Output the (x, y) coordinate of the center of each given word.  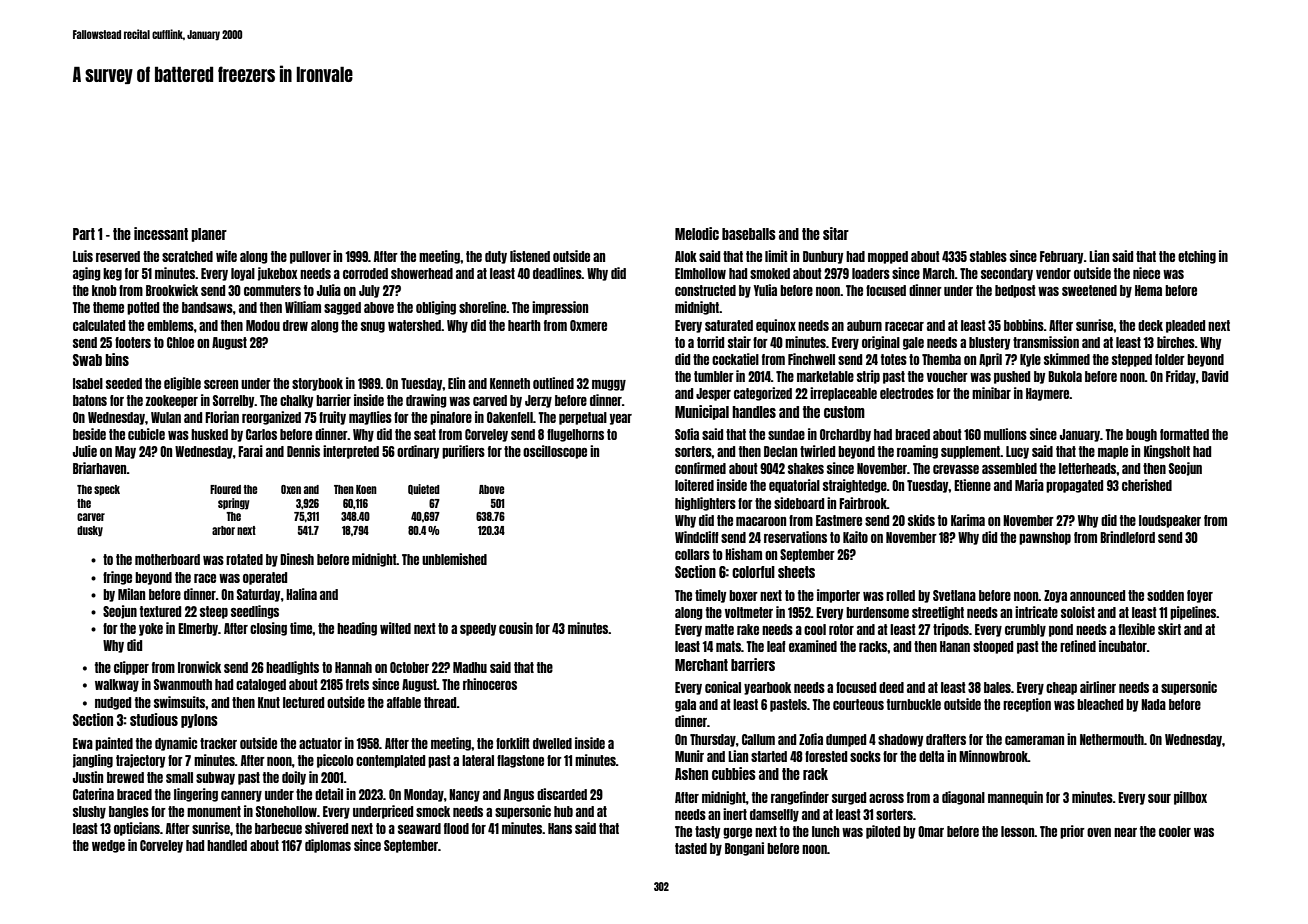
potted (143, 308)
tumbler (714, 376)
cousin (516, 628)
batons (90, 400)
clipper (131, 668)
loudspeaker (1170, 521)
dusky (90, 531)
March (939, 273)
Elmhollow (700, 273)
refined (1078, 646)
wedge (108, 846)
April (990, 360)
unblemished (454, 559)
